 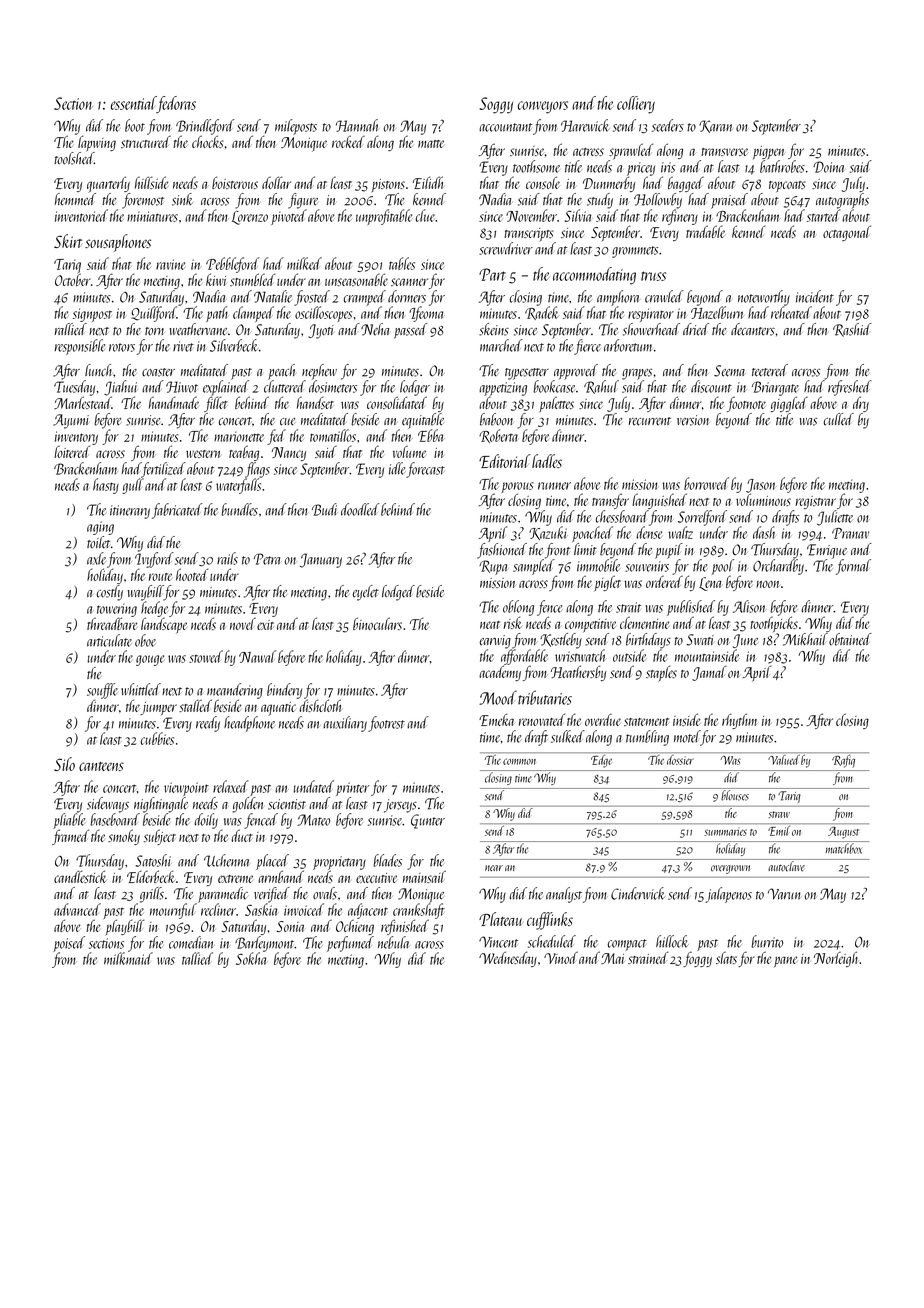 I want to click on lapwing, so click(x=97, y=143).
